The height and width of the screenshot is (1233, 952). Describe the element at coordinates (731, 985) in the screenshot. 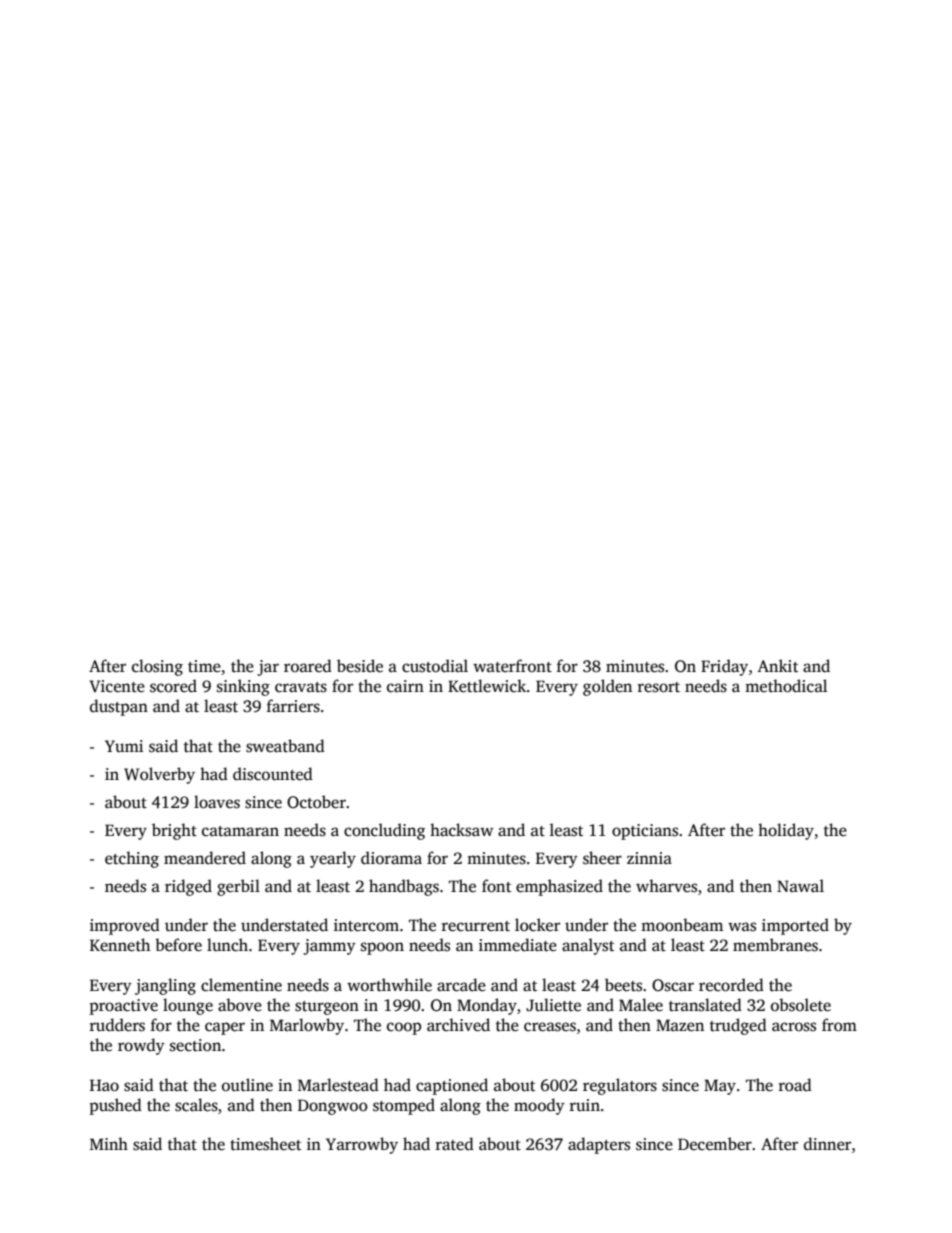

I see `recorded` at that location.
